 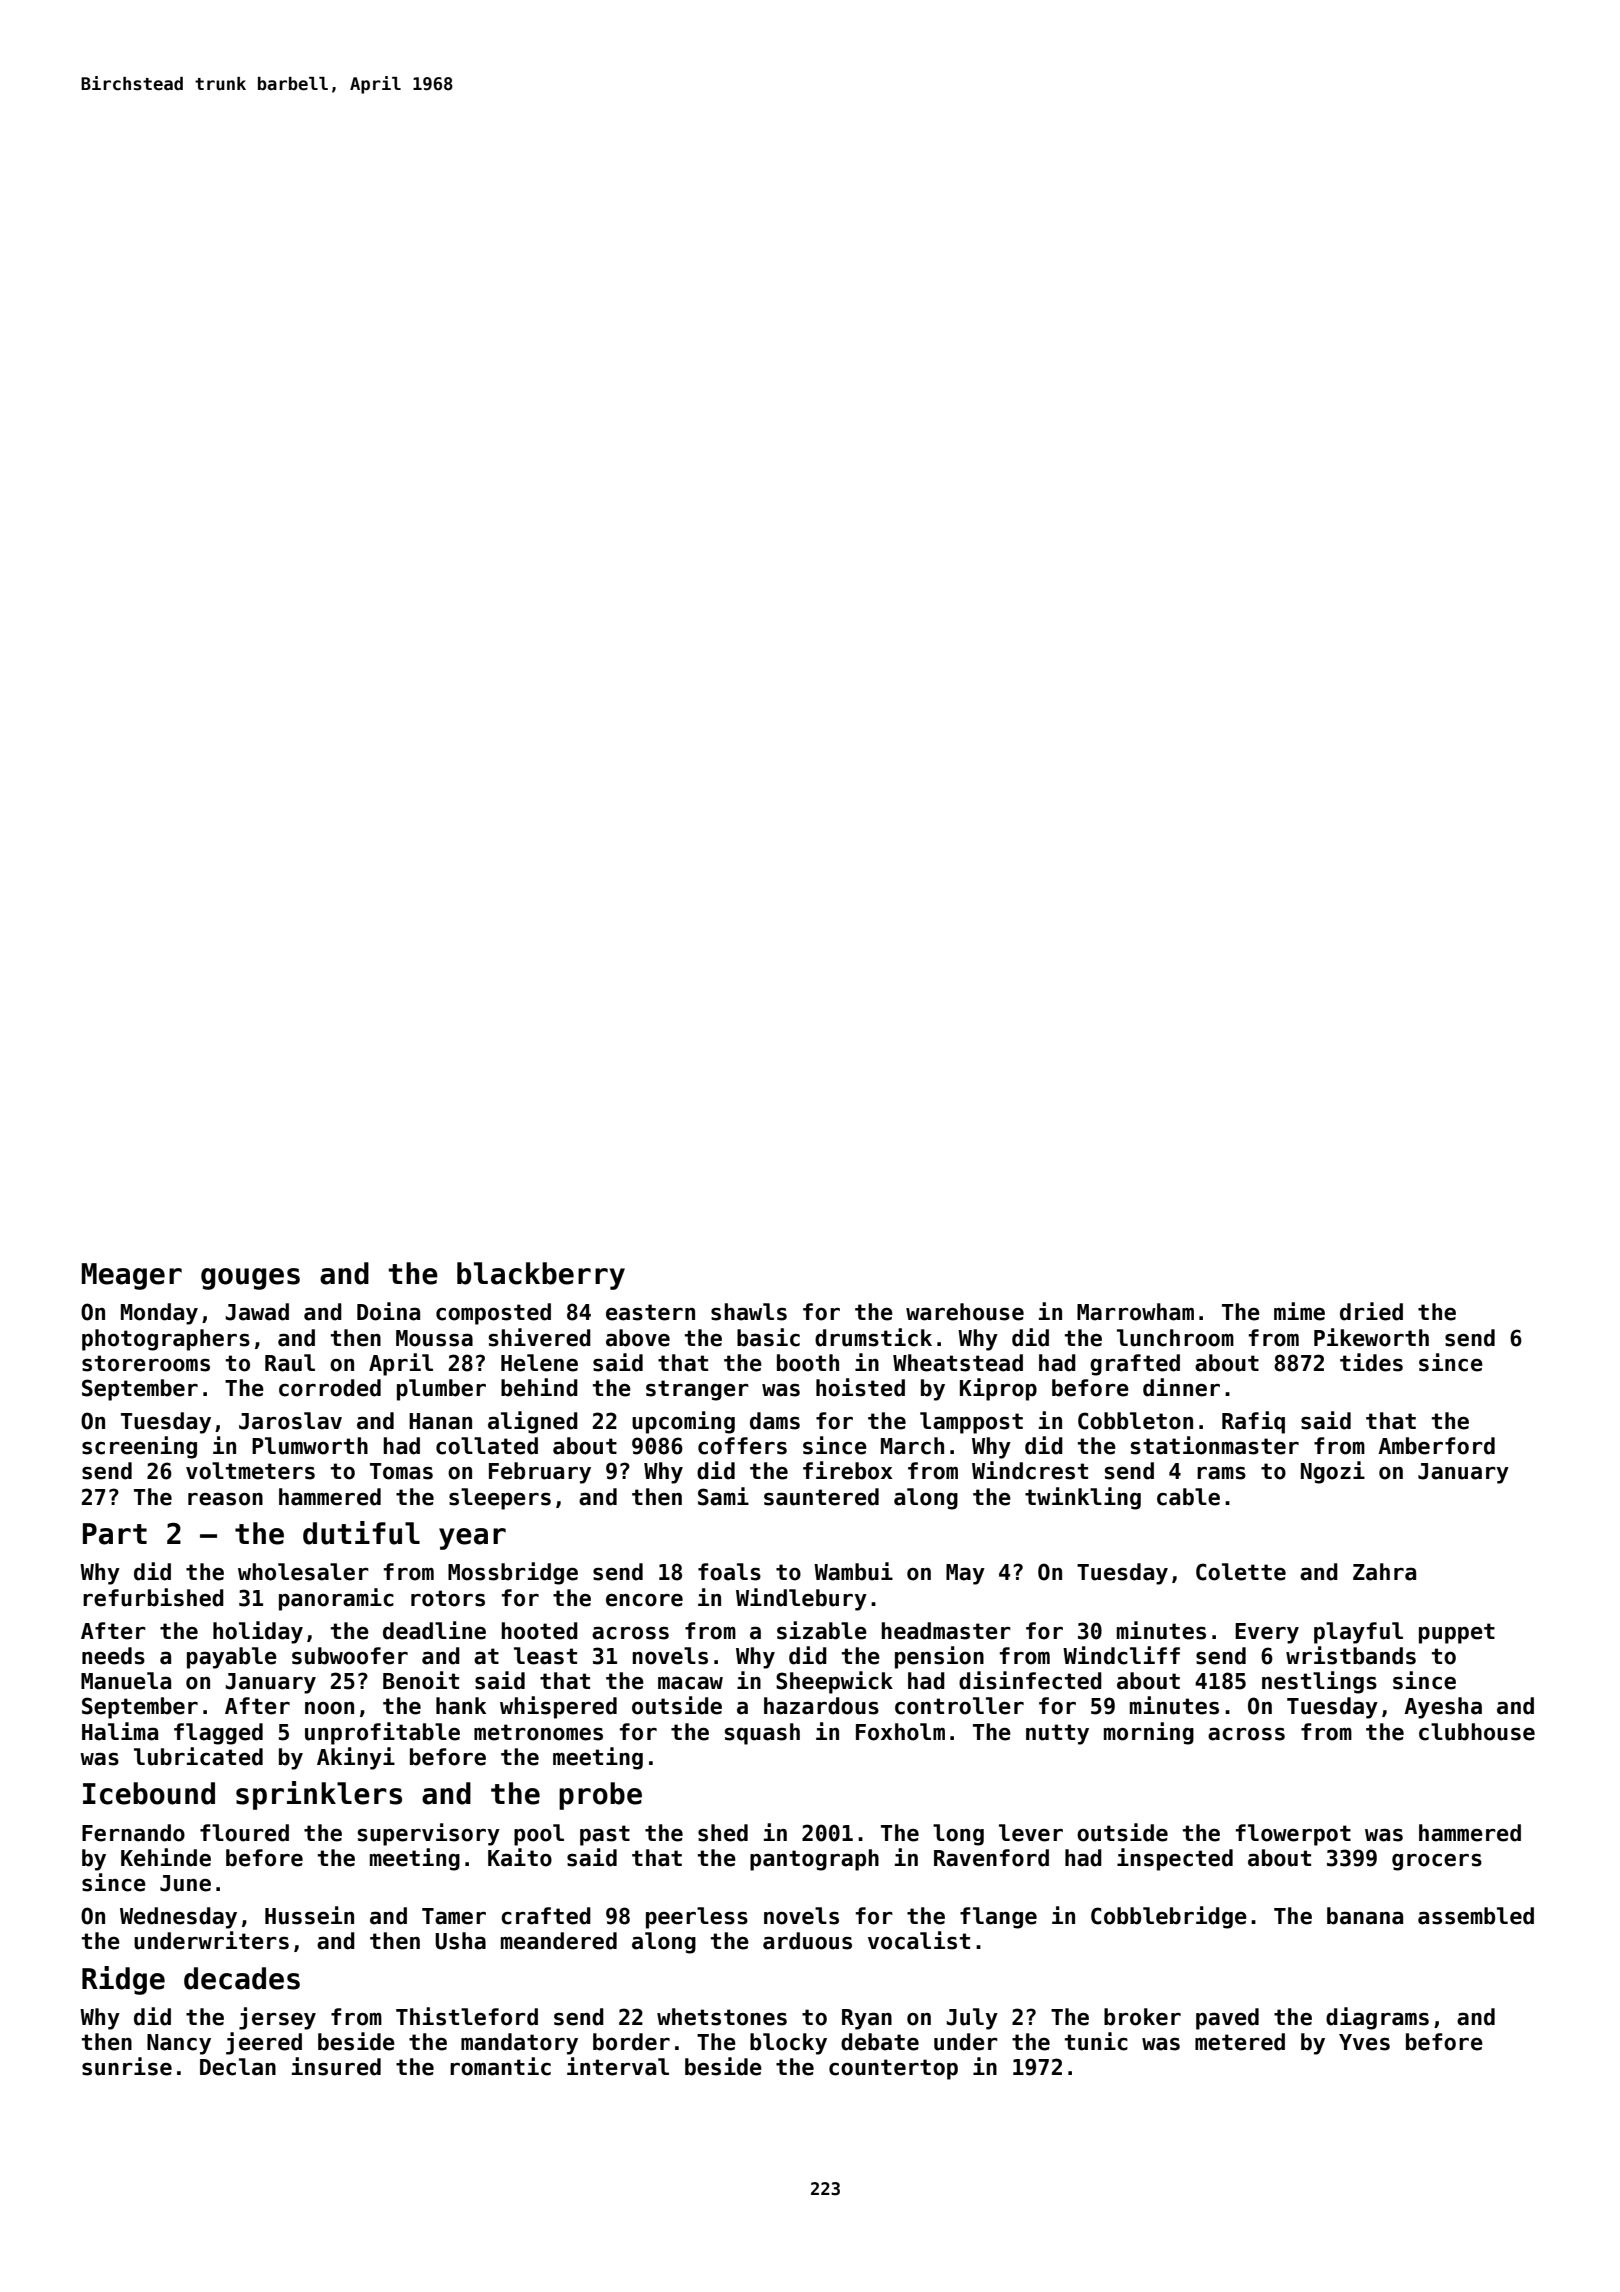 What do you see at coordinates (991, 1858) in the screenshot?
I see `Ravenford` at bounding box center [991, 1858].
